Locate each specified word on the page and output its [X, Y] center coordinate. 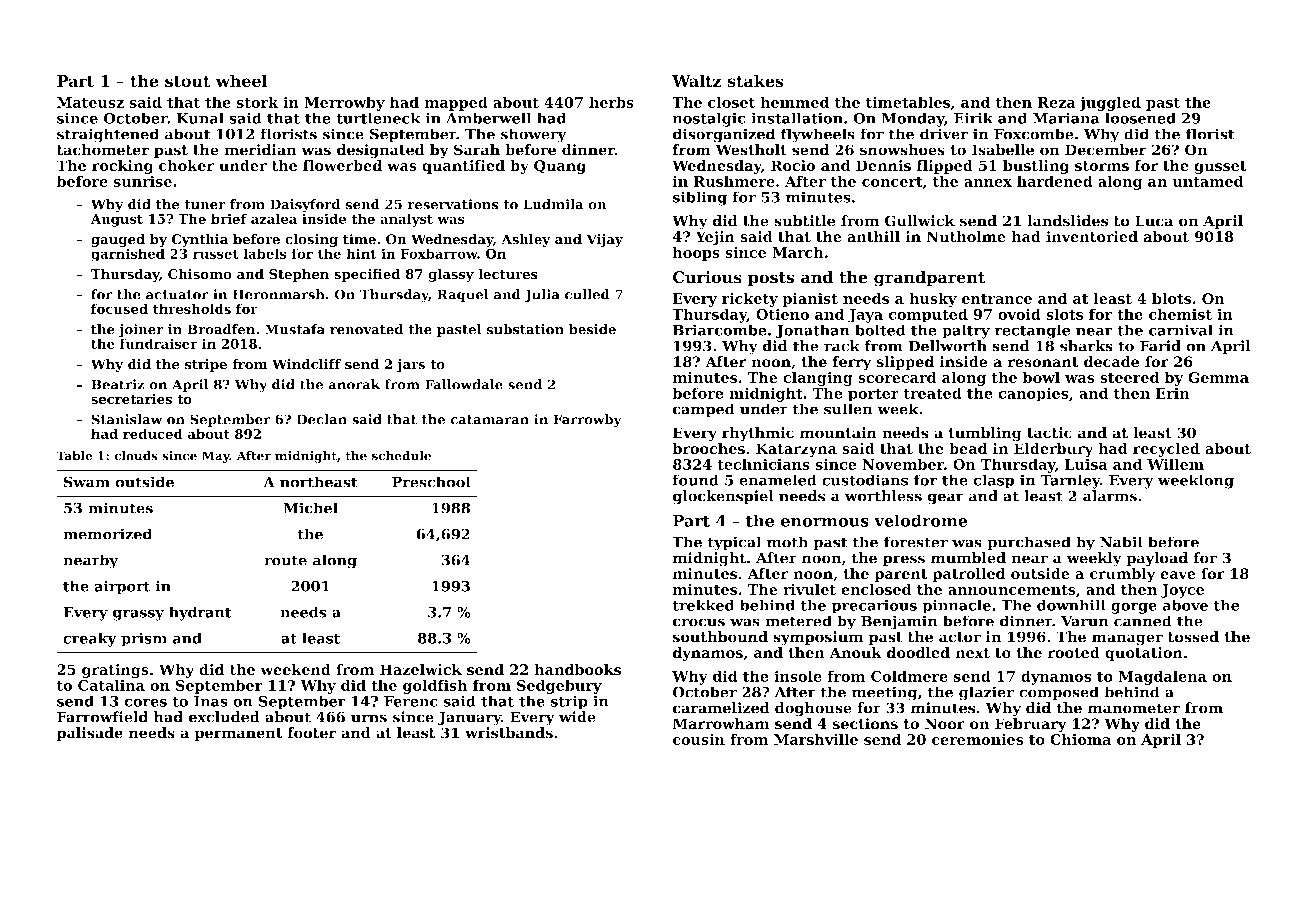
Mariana [1066, 118]
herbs [611, 102]
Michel [310, 508]
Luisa [1086, 464]
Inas [211, 701]
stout [188, 81]
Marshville [816, 739]
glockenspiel [723, 497]
